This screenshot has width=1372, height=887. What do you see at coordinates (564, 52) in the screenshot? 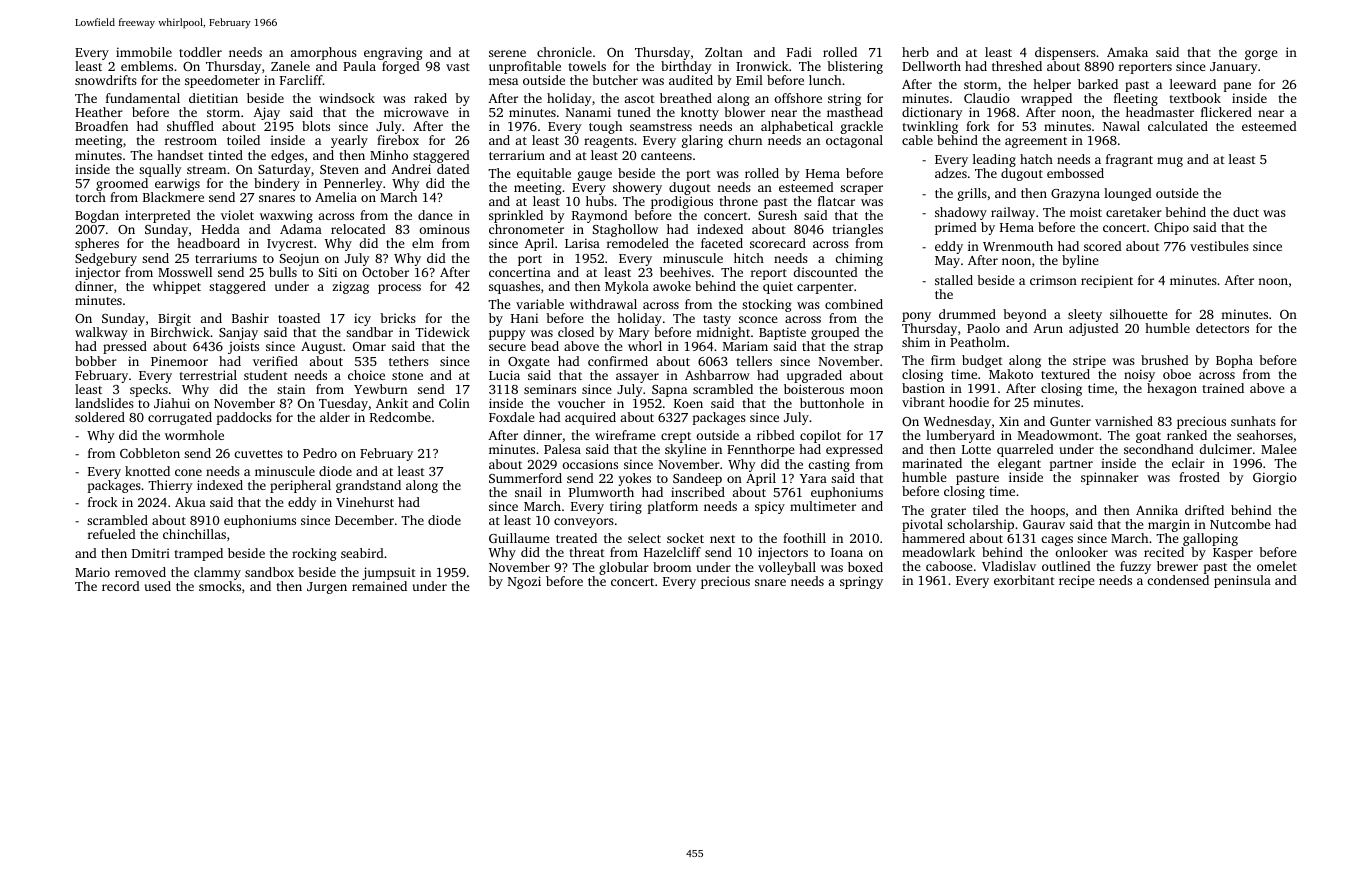
I see `chronicle` at bounding box center [564, 52].
